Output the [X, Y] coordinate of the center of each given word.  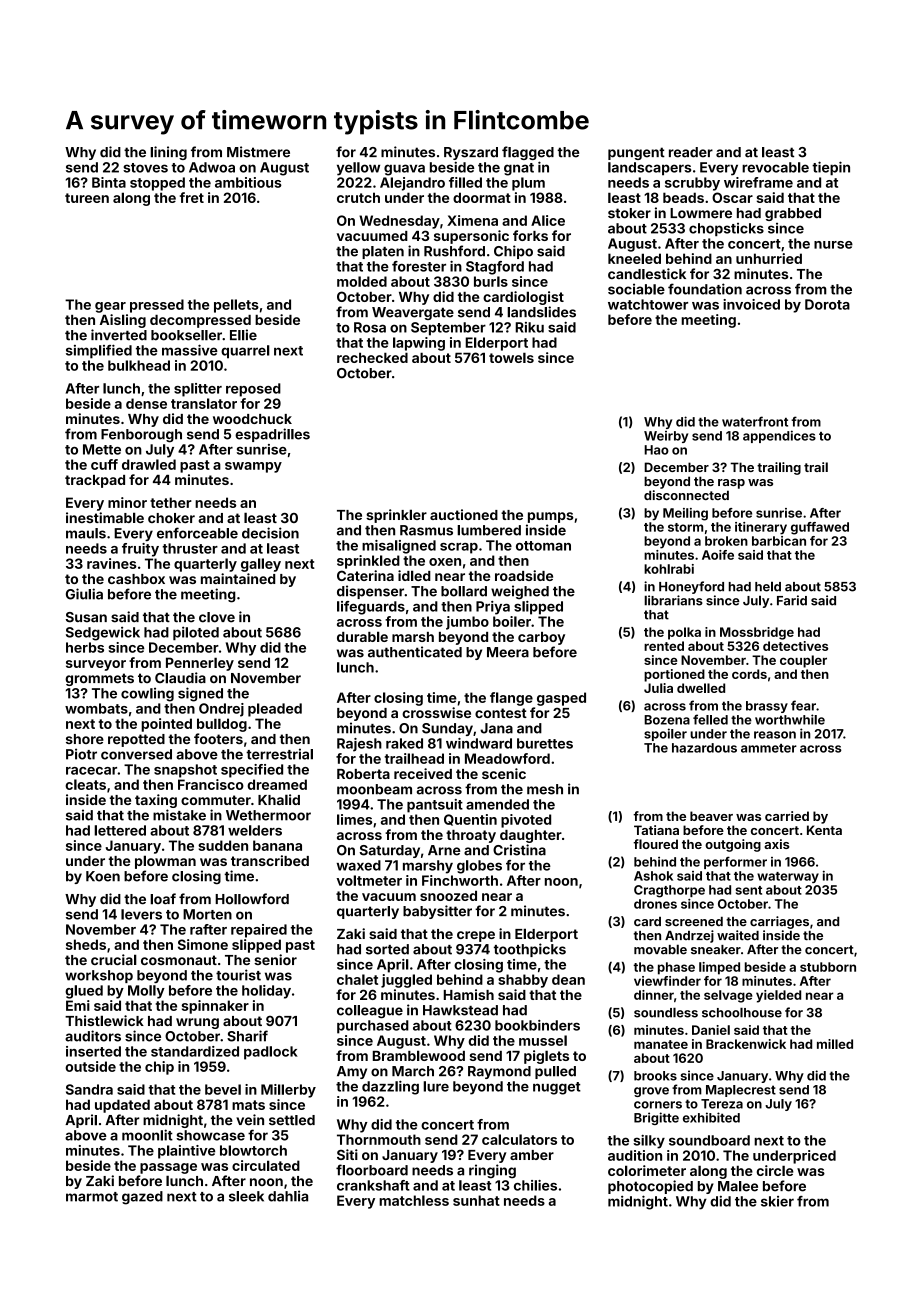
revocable [775, 167]
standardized [195, 1051]
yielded [778, 996]
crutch [358, 197]
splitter [198, 390]
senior [275, 959]
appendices [779, 436]
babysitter [437, 912]
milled [835, 1044]
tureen [87, 198]
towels [511, 357]
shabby [523, 981]
